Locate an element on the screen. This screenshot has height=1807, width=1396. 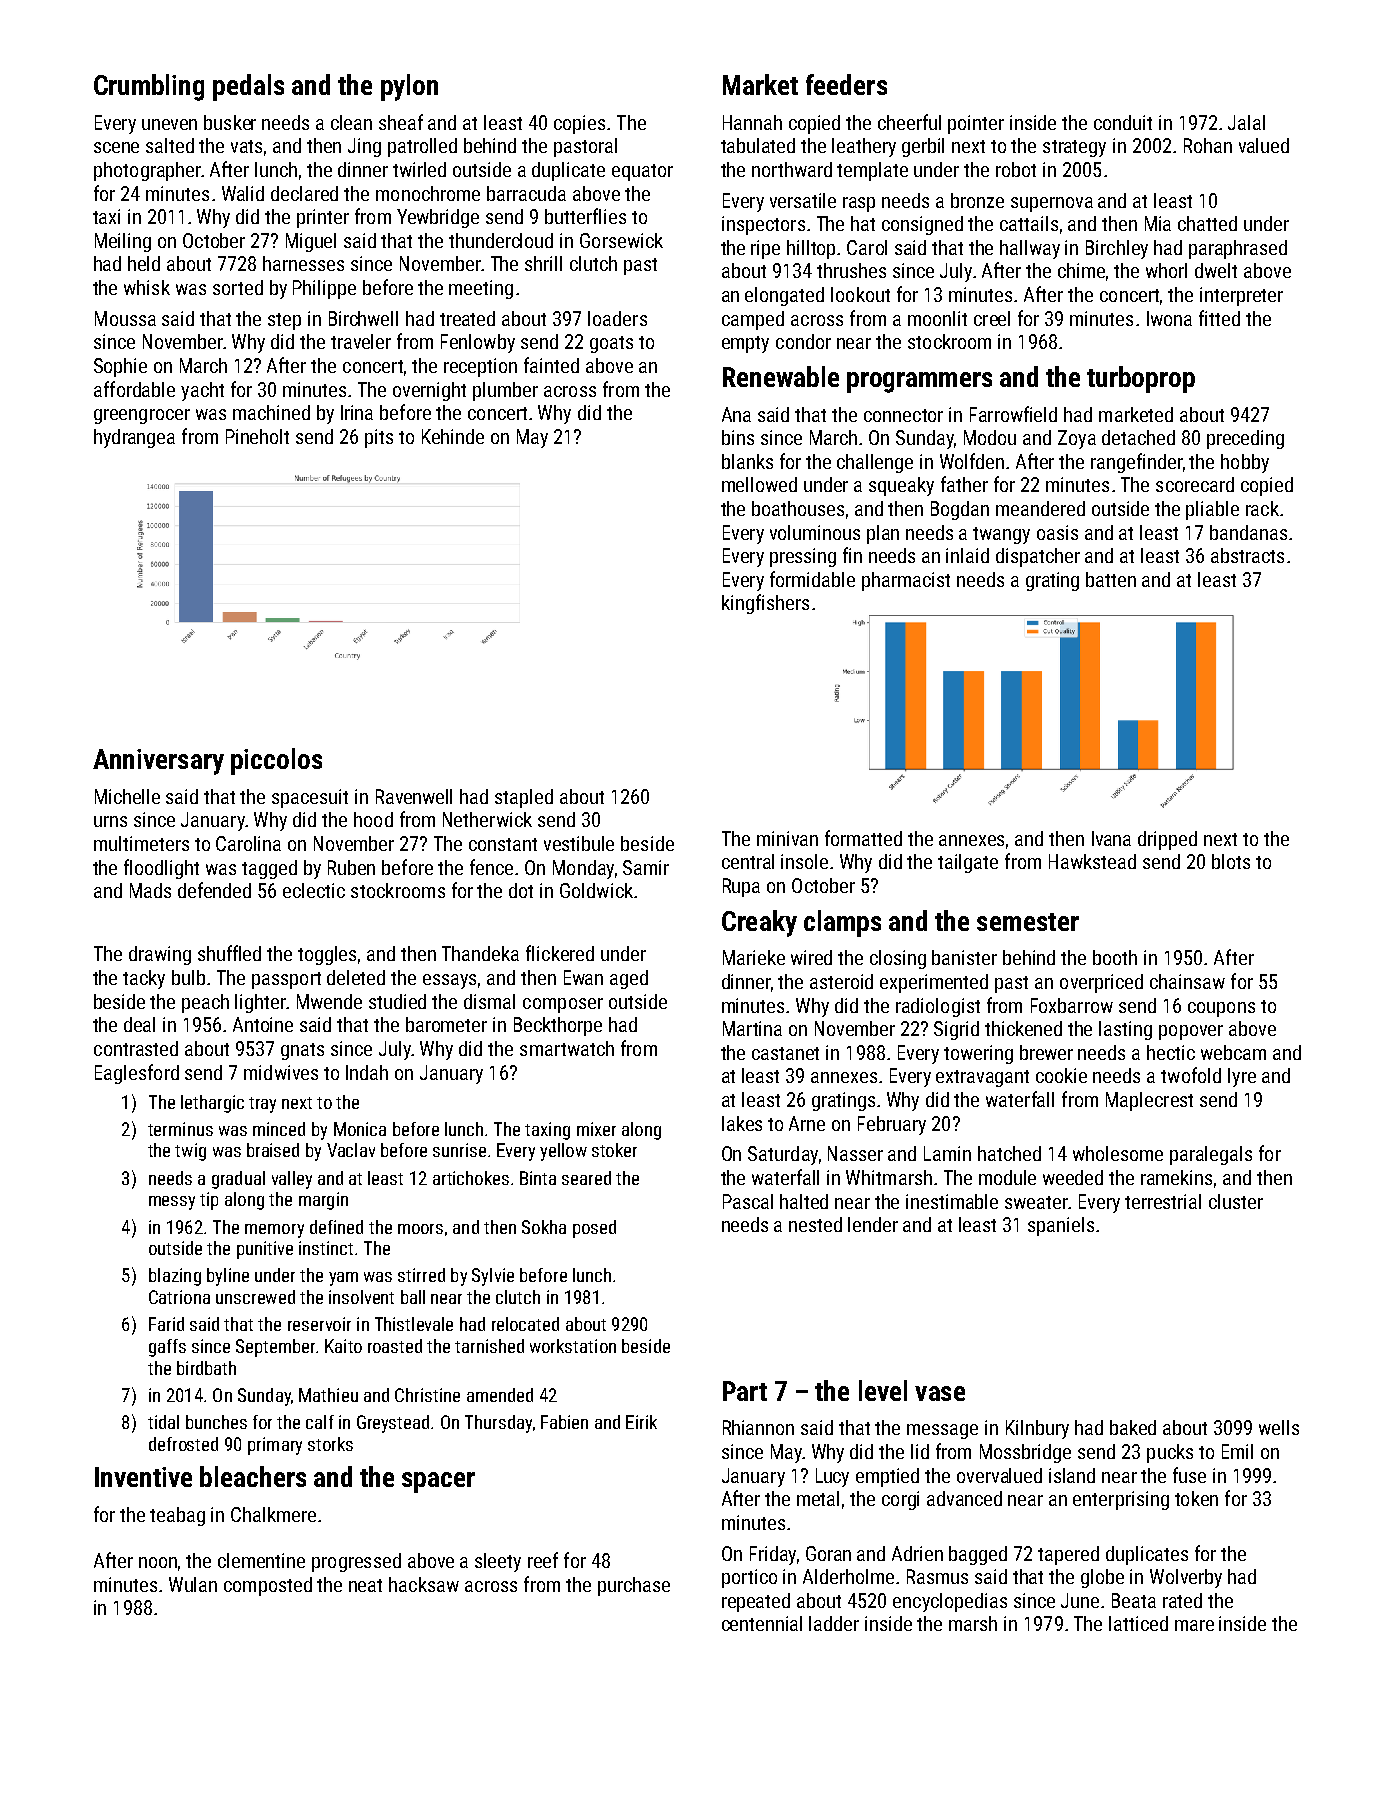
piccolos is located at coordinates (276, 761).
